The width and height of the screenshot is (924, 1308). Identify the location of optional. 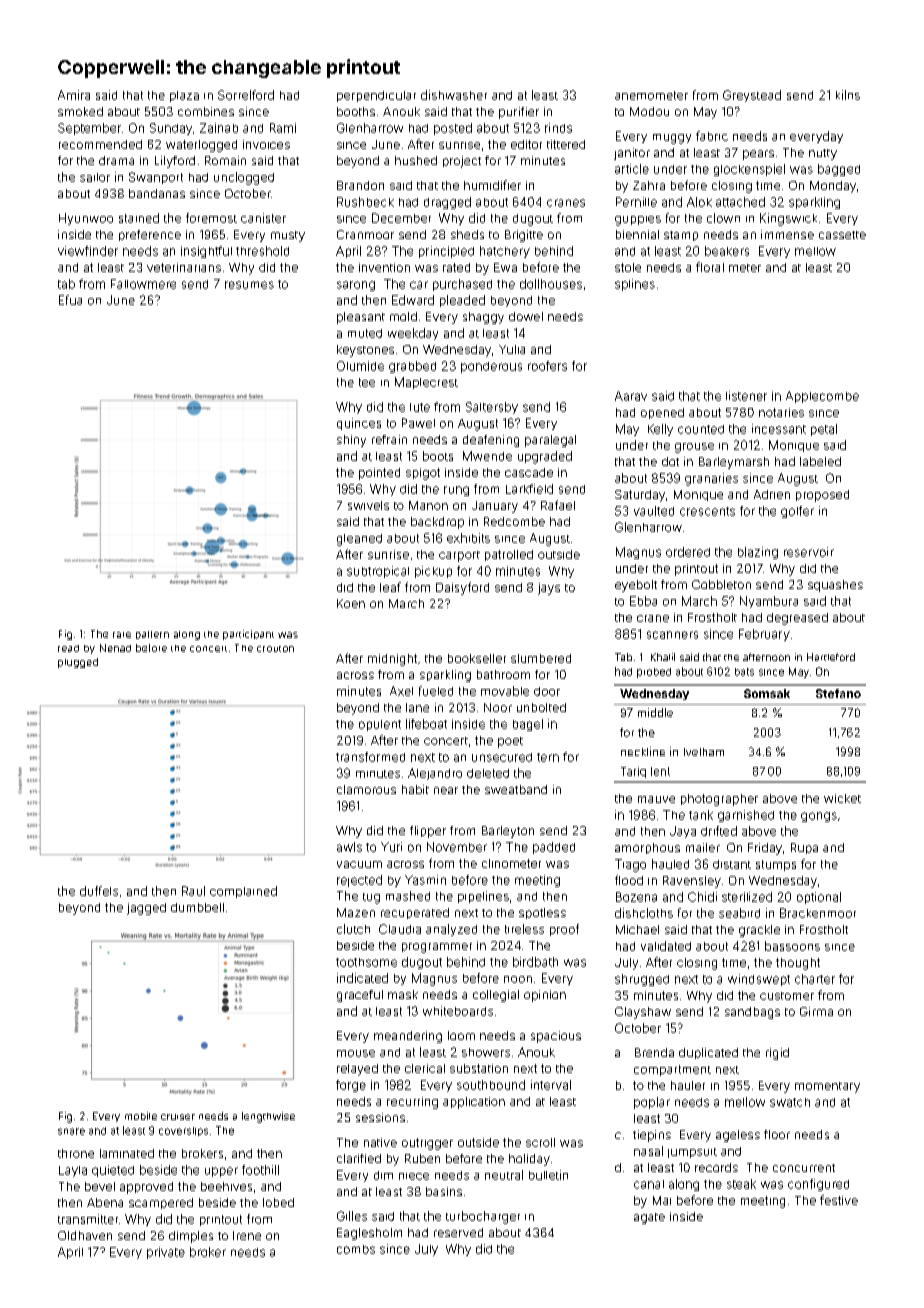
(819, 898).
